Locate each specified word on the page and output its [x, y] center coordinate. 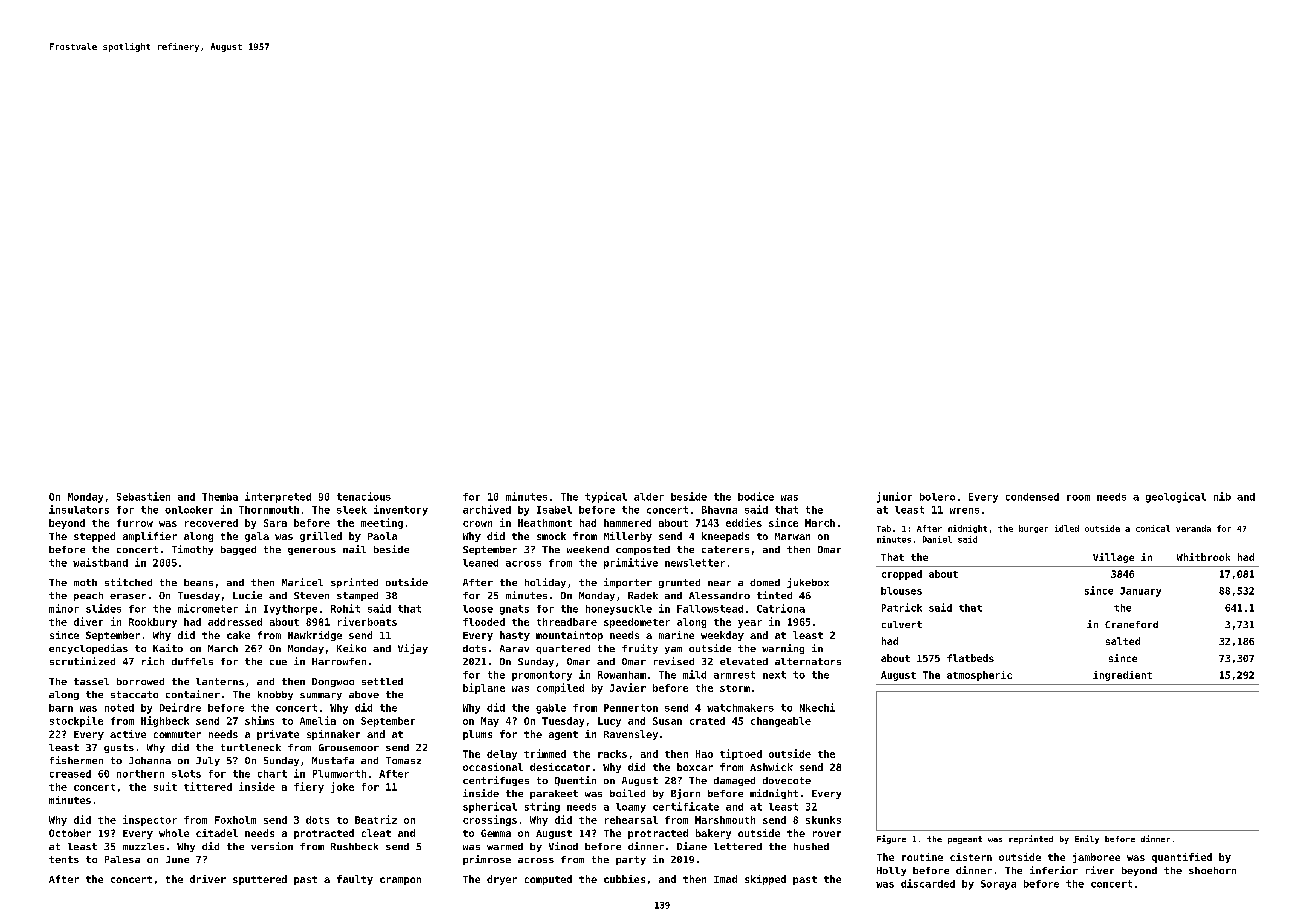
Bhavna [719, 510]
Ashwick [771, 767]
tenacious [364, 496]
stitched [128, 582]
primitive [631, 563]
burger [1033, 529]
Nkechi [817, 707]
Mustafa [333, 760]
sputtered [260, 880]
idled [1067, 528]
